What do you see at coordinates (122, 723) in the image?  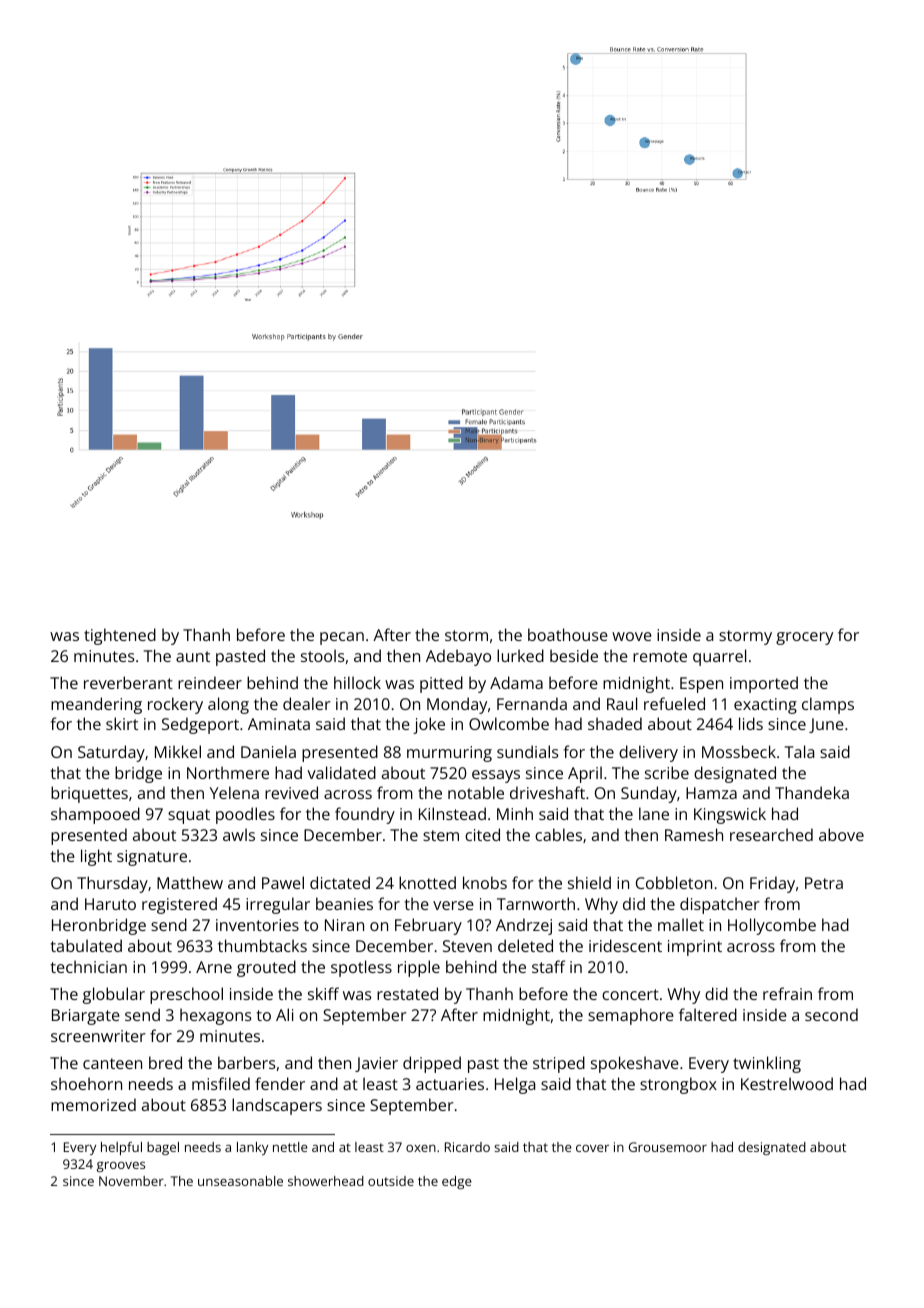 I see `skirt` at bounding box center [122, 723].
